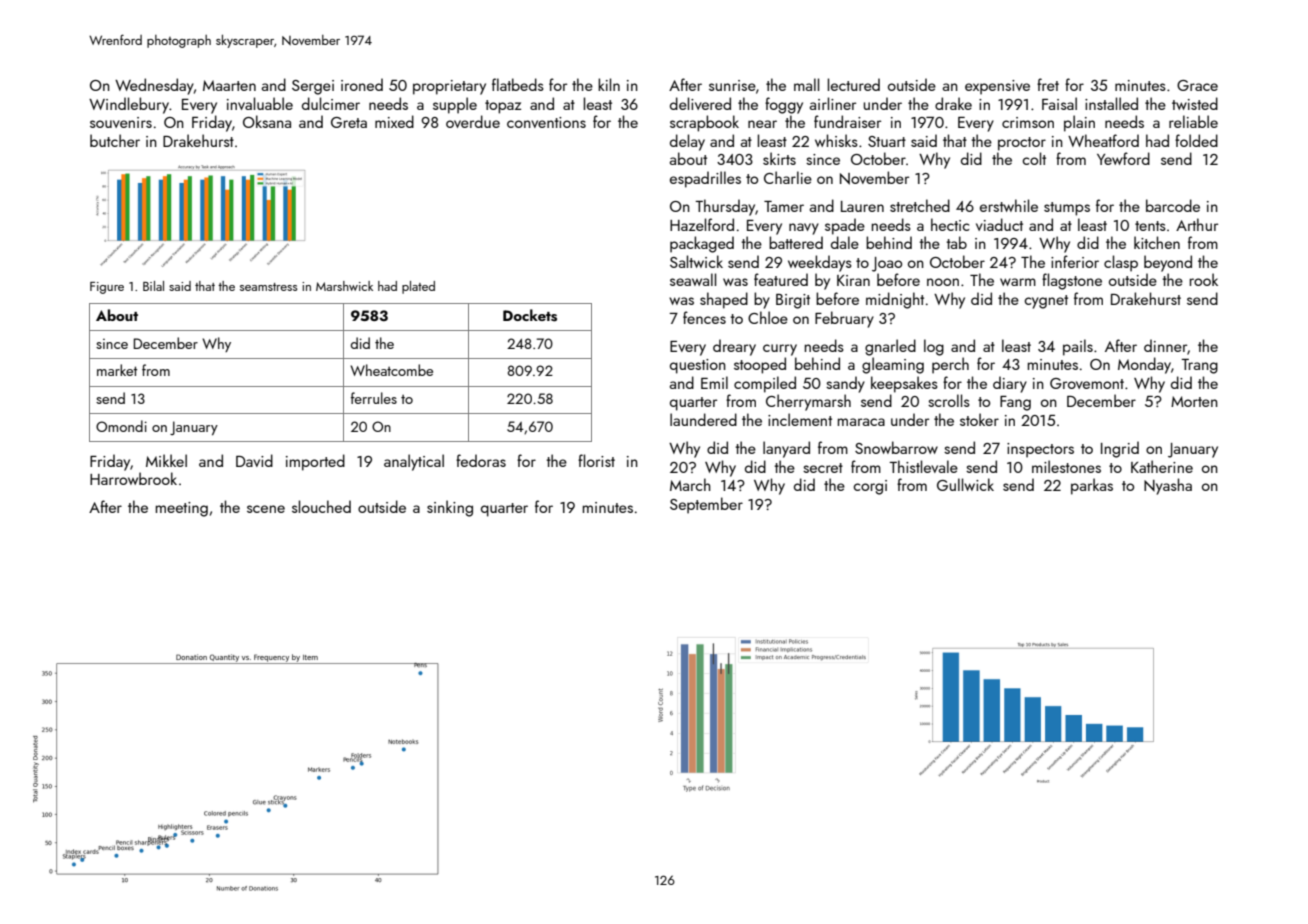 Image resolution: width=1308 pixels, height=924 pixels. I want to click on Morten, so click(1194, 401).
